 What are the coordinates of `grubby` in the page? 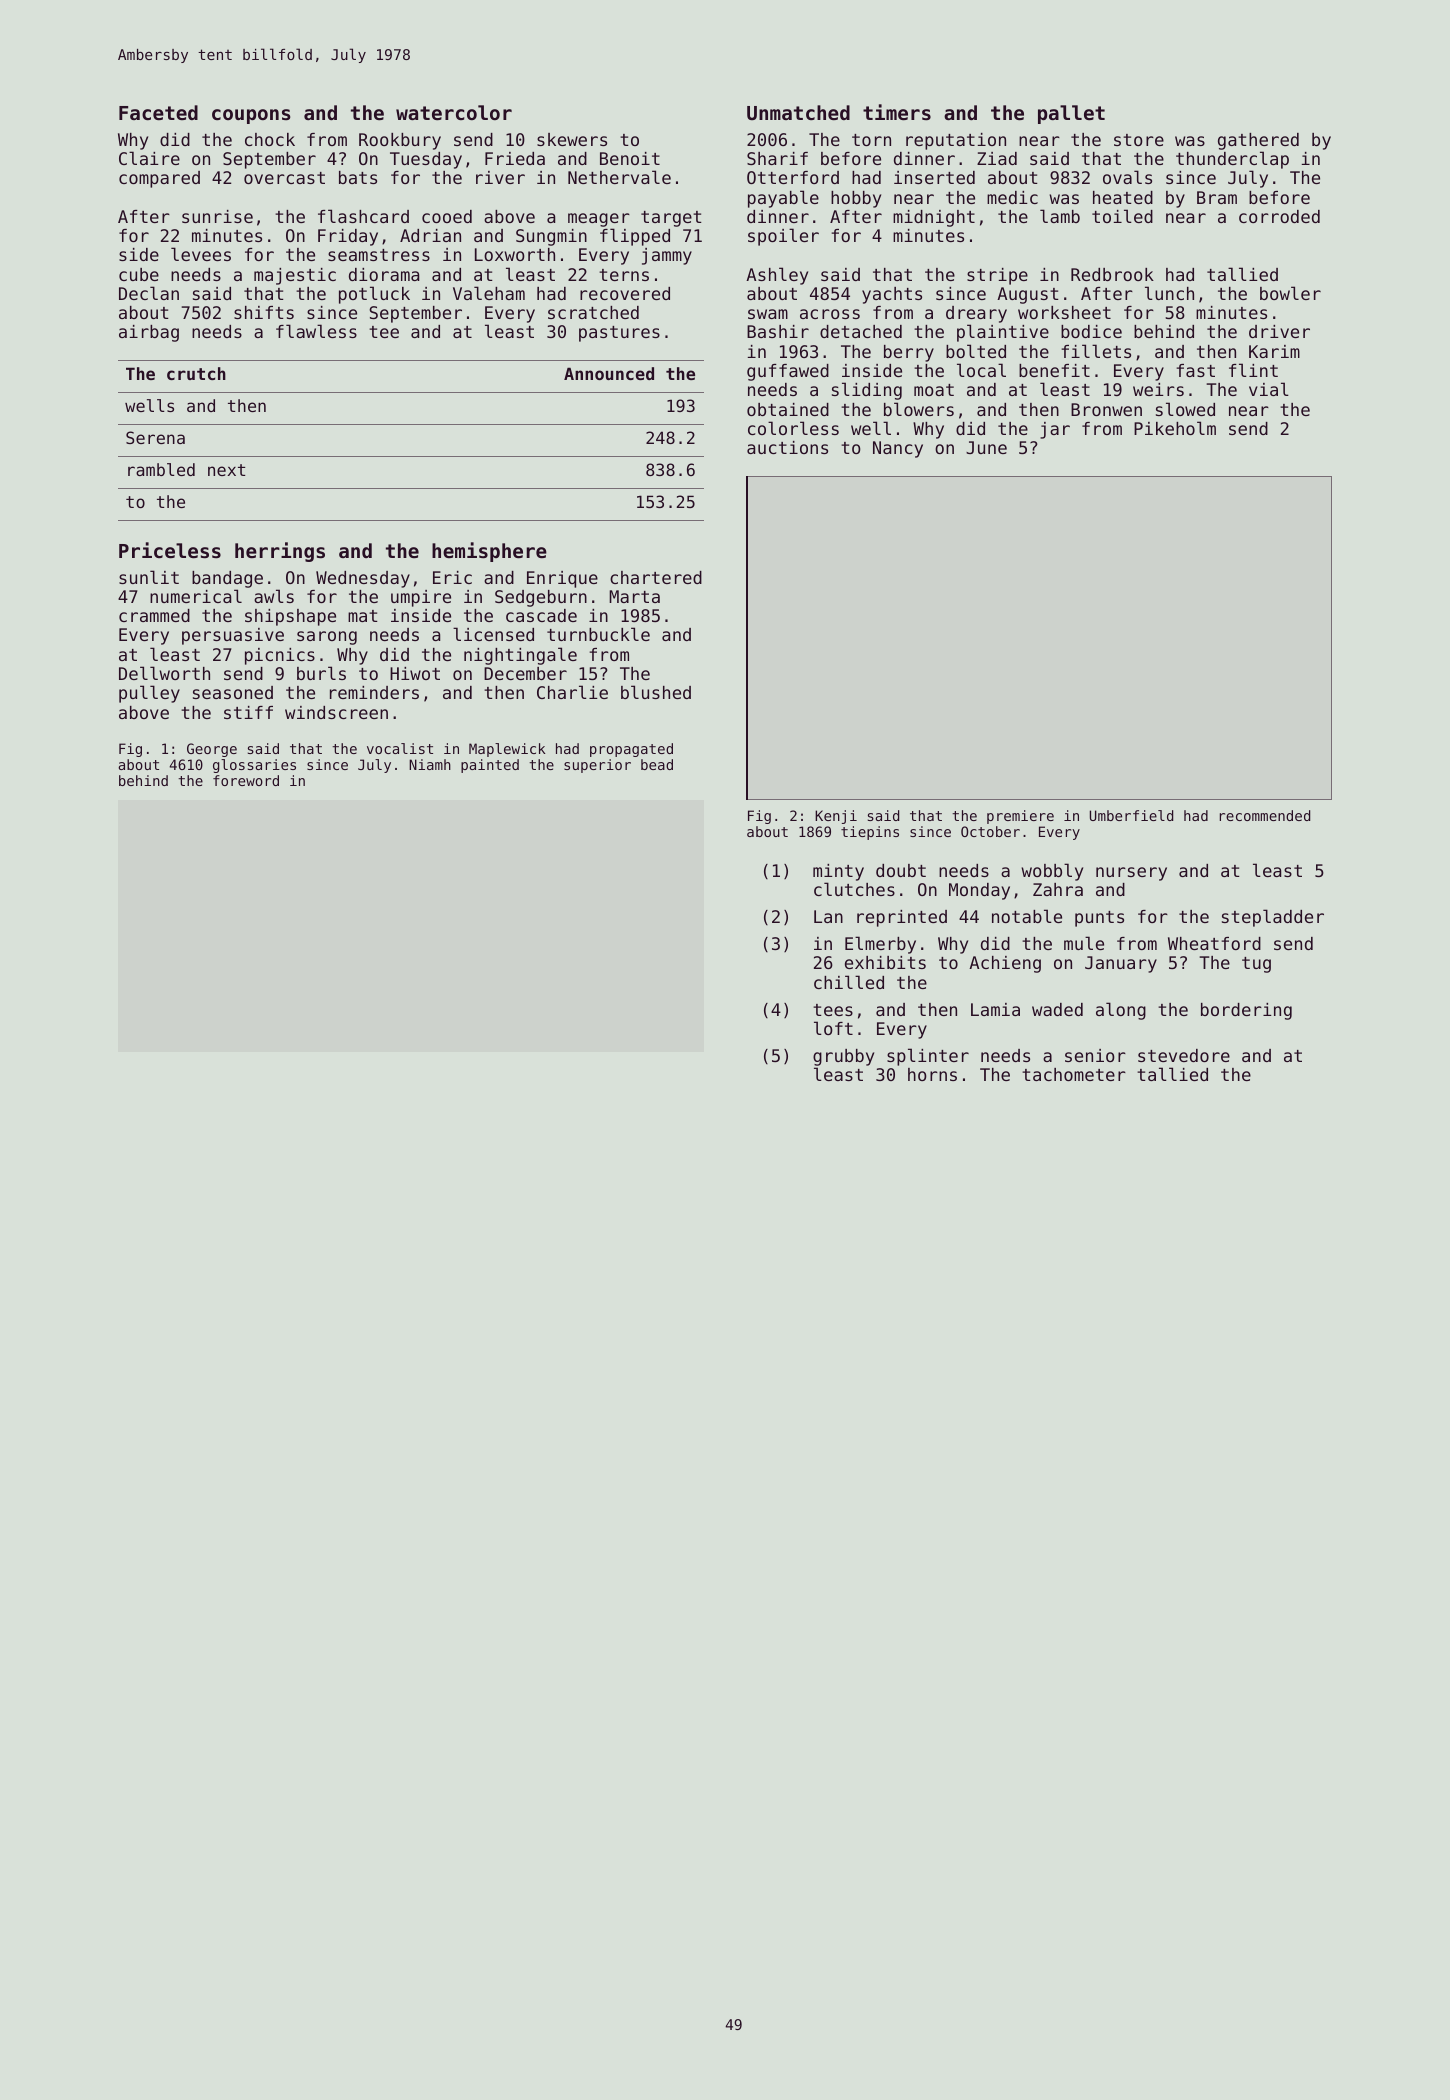 It's located at (843, 1057).
